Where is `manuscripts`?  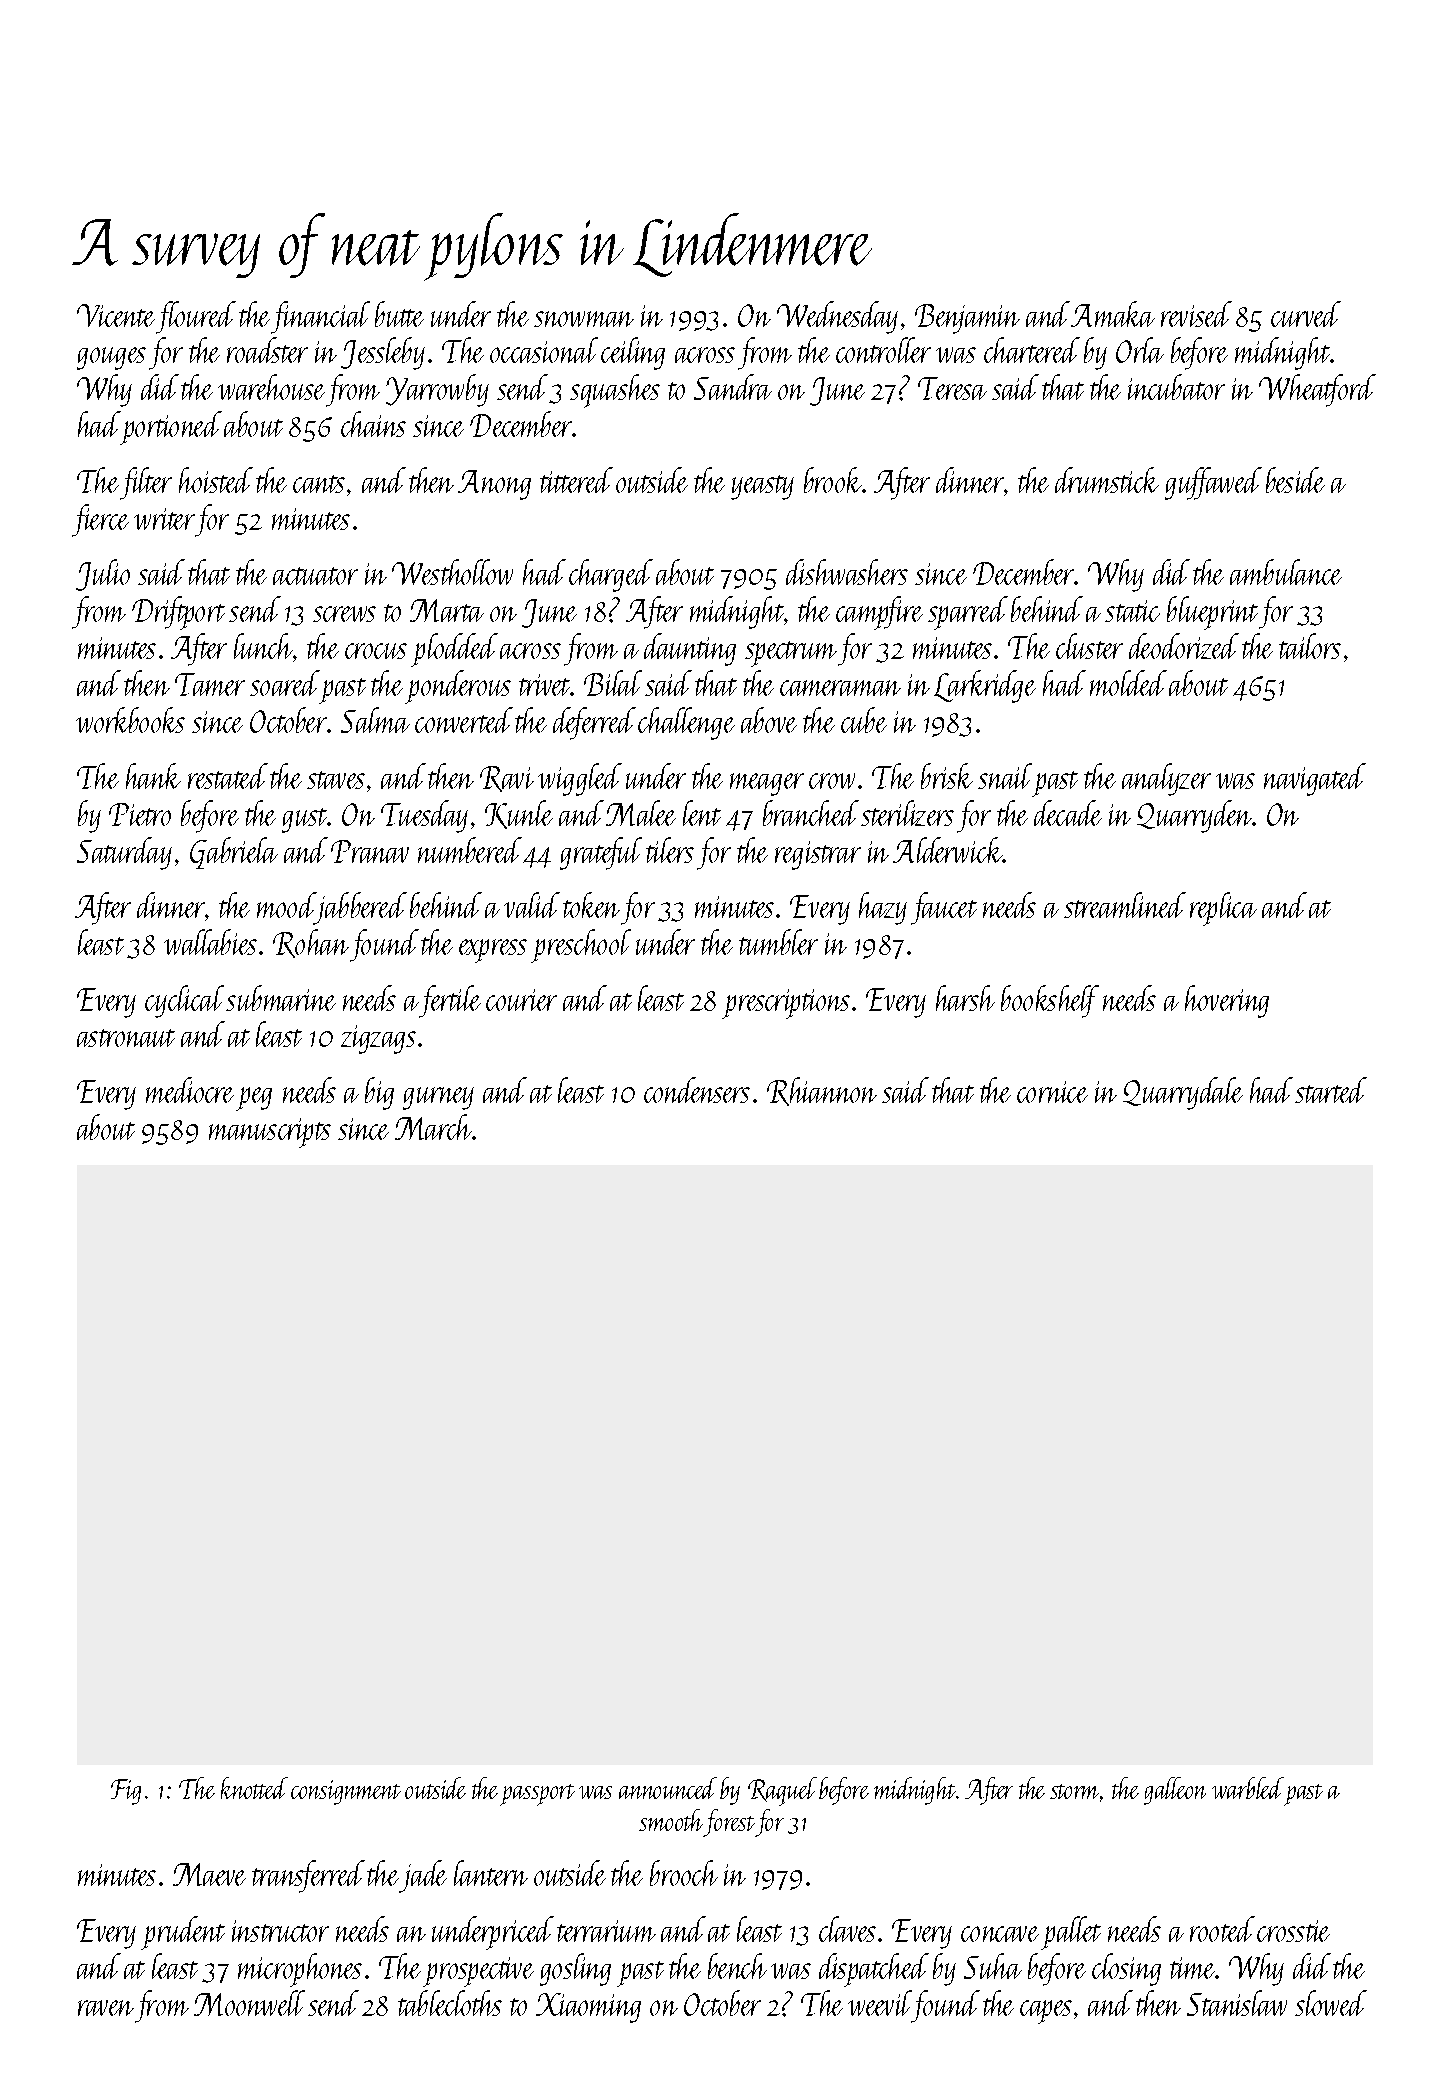
manuscripts is located at coordinates (270, 1133).
